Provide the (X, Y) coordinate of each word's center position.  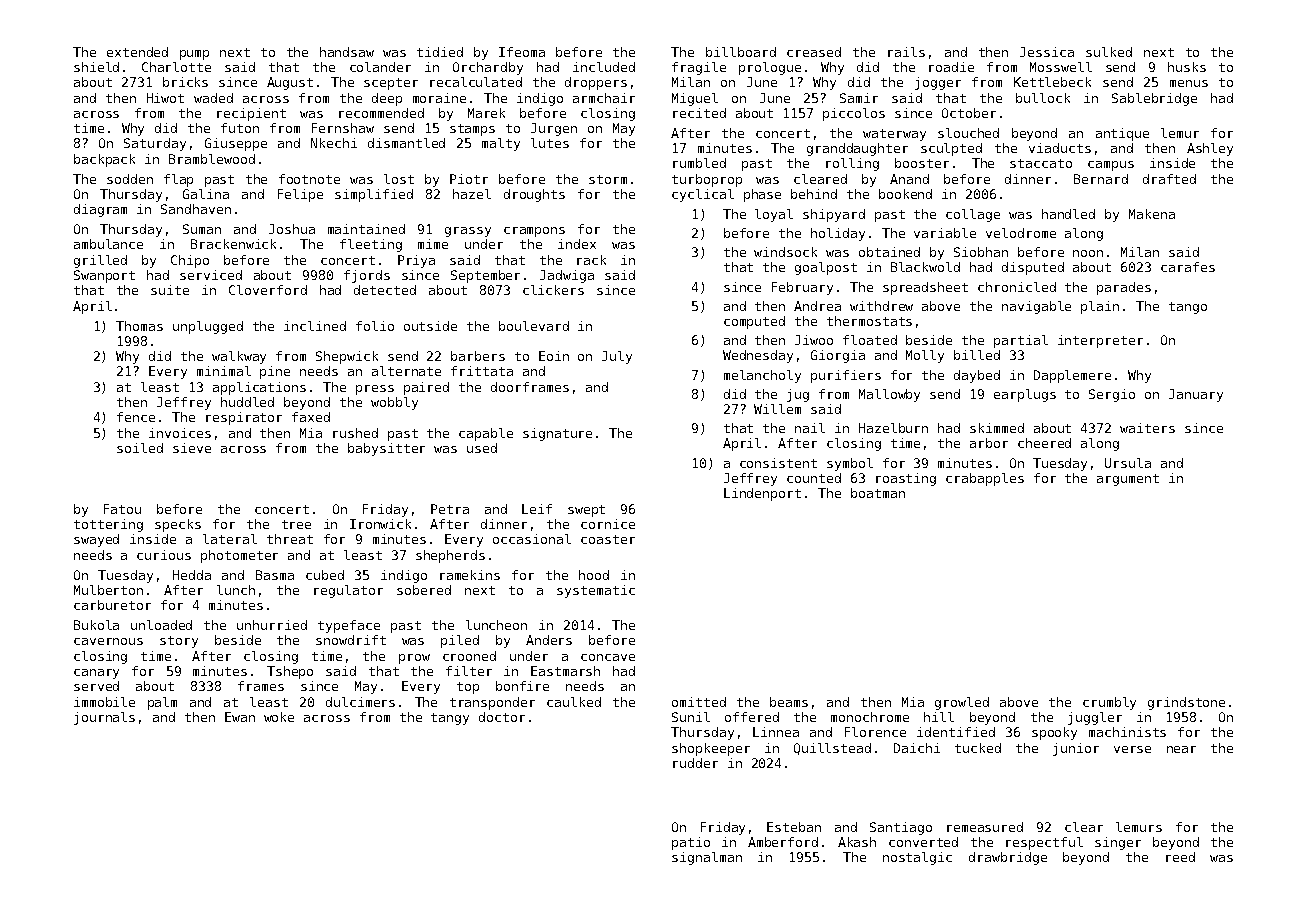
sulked (1109, 52)
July (617, 357)
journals (104, 718)
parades (1124, 288)
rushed (355, 433)
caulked (574, 702)
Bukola (96, 625)
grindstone (1186, 703)
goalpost (826, 268)
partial (1021, 341)
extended (137, 52)
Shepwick (347, 357)
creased (814, 52)
